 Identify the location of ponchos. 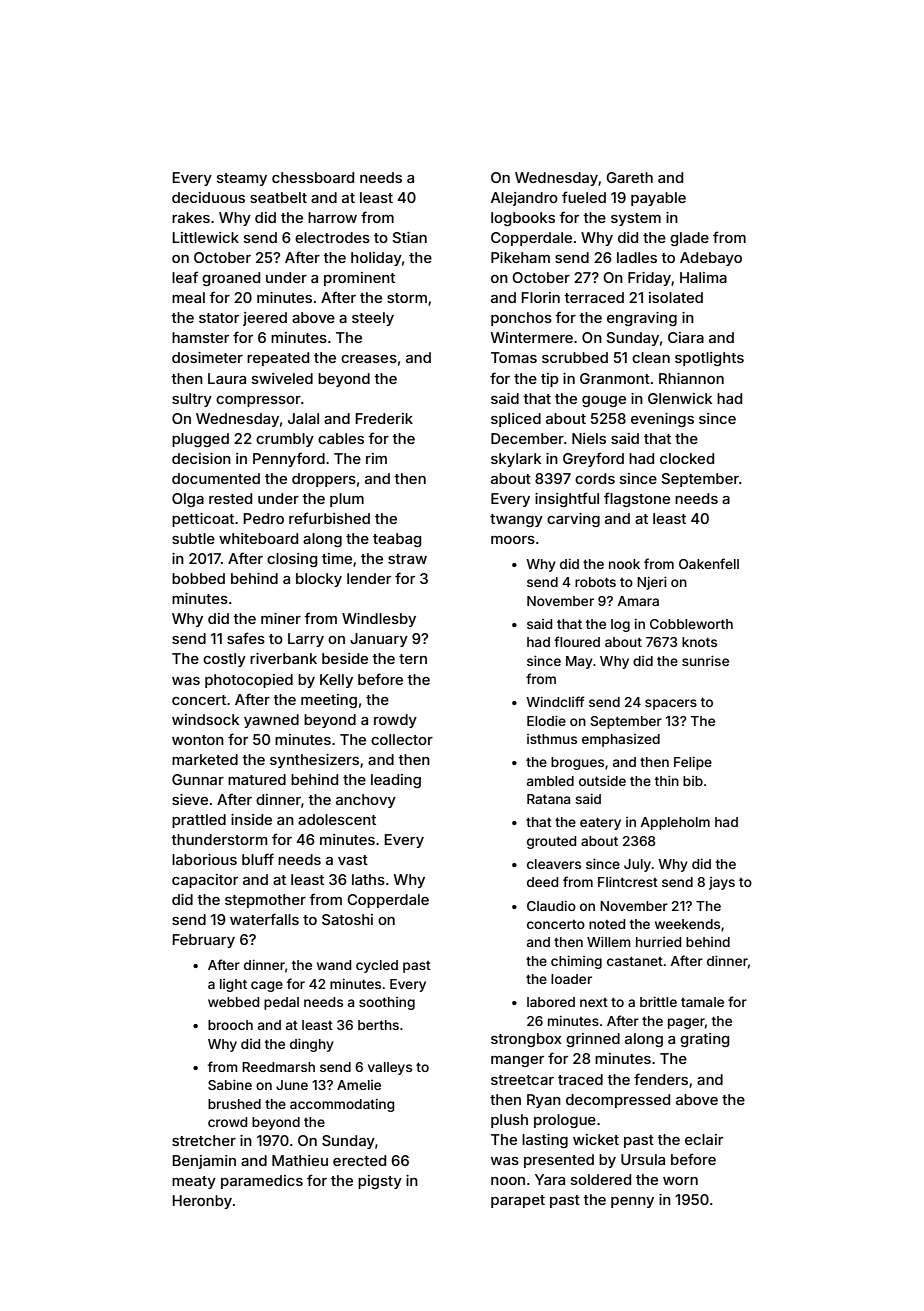
(521, 319).
